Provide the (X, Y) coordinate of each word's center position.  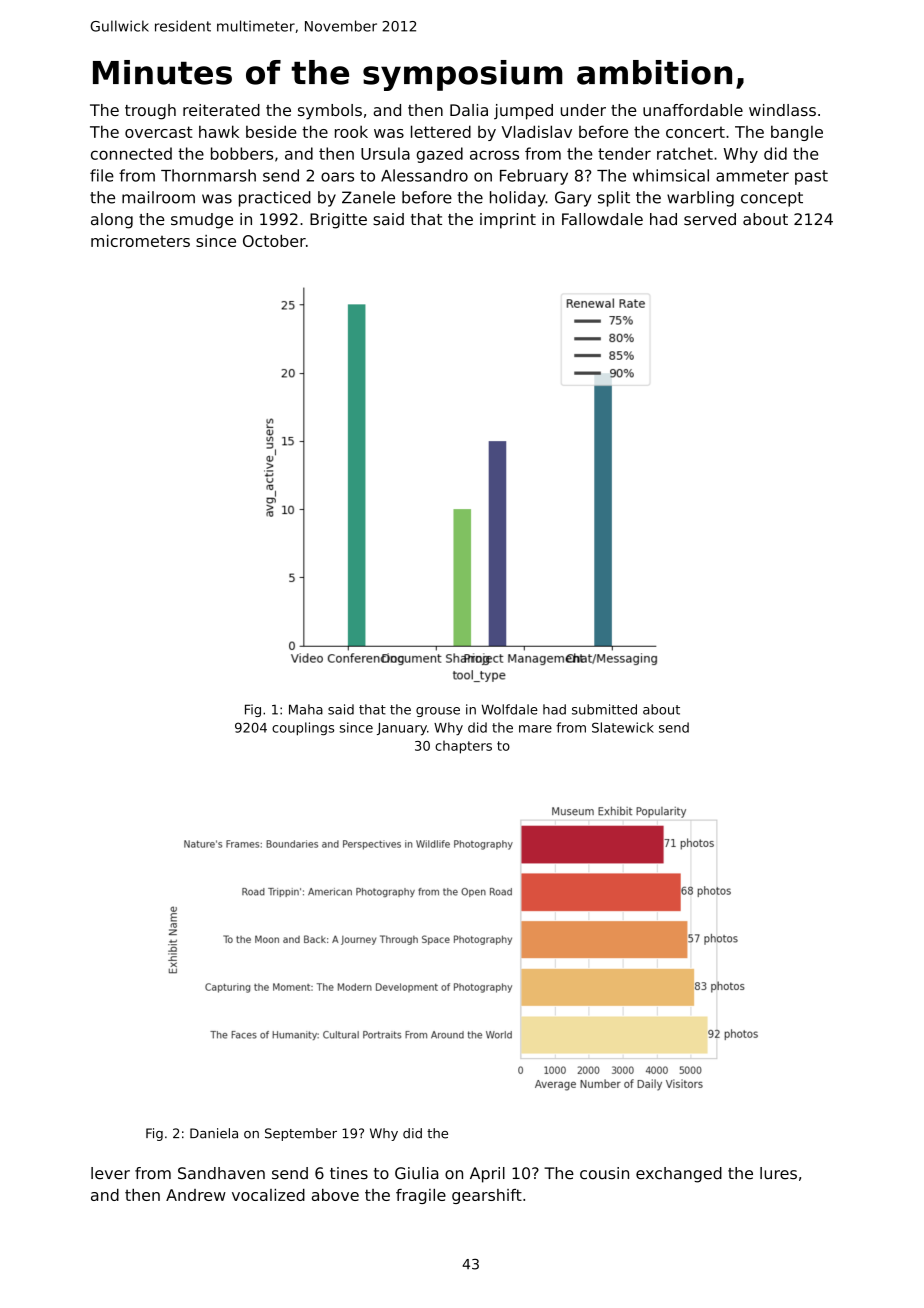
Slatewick (623, 727)
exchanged (679, 1175)
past (811, 177)
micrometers (140, 241)
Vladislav (537, 131)
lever (110, 1173)
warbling (700, 199)
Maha (306, 709)
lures (778, 1173)
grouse (438, 712)
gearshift (487, 1196)
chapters (463, 747)
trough (150, 112)
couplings (303, 728)
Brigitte (338, 221)
